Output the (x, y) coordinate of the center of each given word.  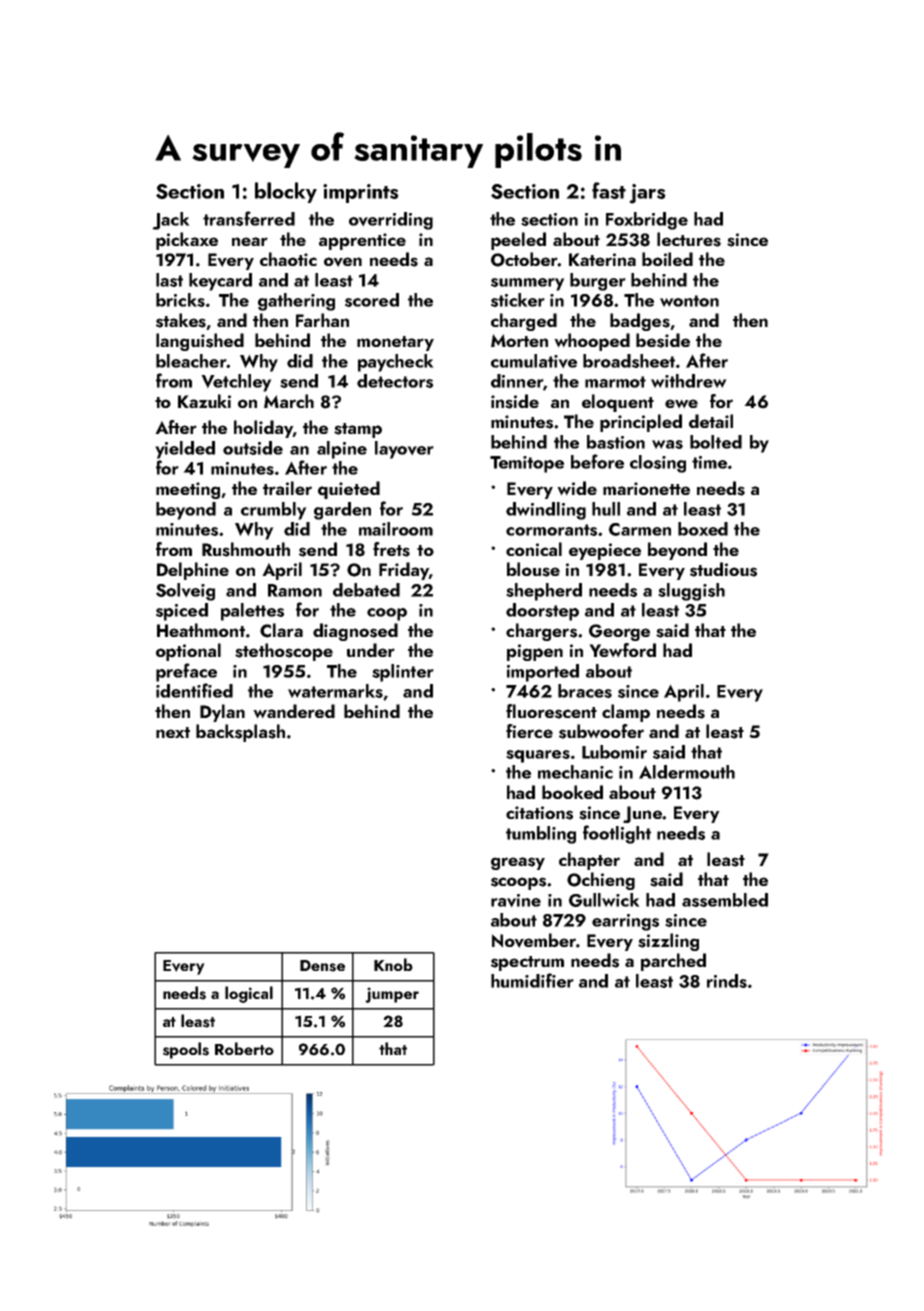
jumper (392, 995)
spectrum (527, 963)
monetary (395, 343)
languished (200, 342)
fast (609, 190)
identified (194, 690)
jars (647, 194)
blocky (286, 192)
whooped (592, 342)
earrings (625, 922)
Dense (322, 966)
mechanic (575, 772)
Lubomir (614, 752)
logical (249, 994)
